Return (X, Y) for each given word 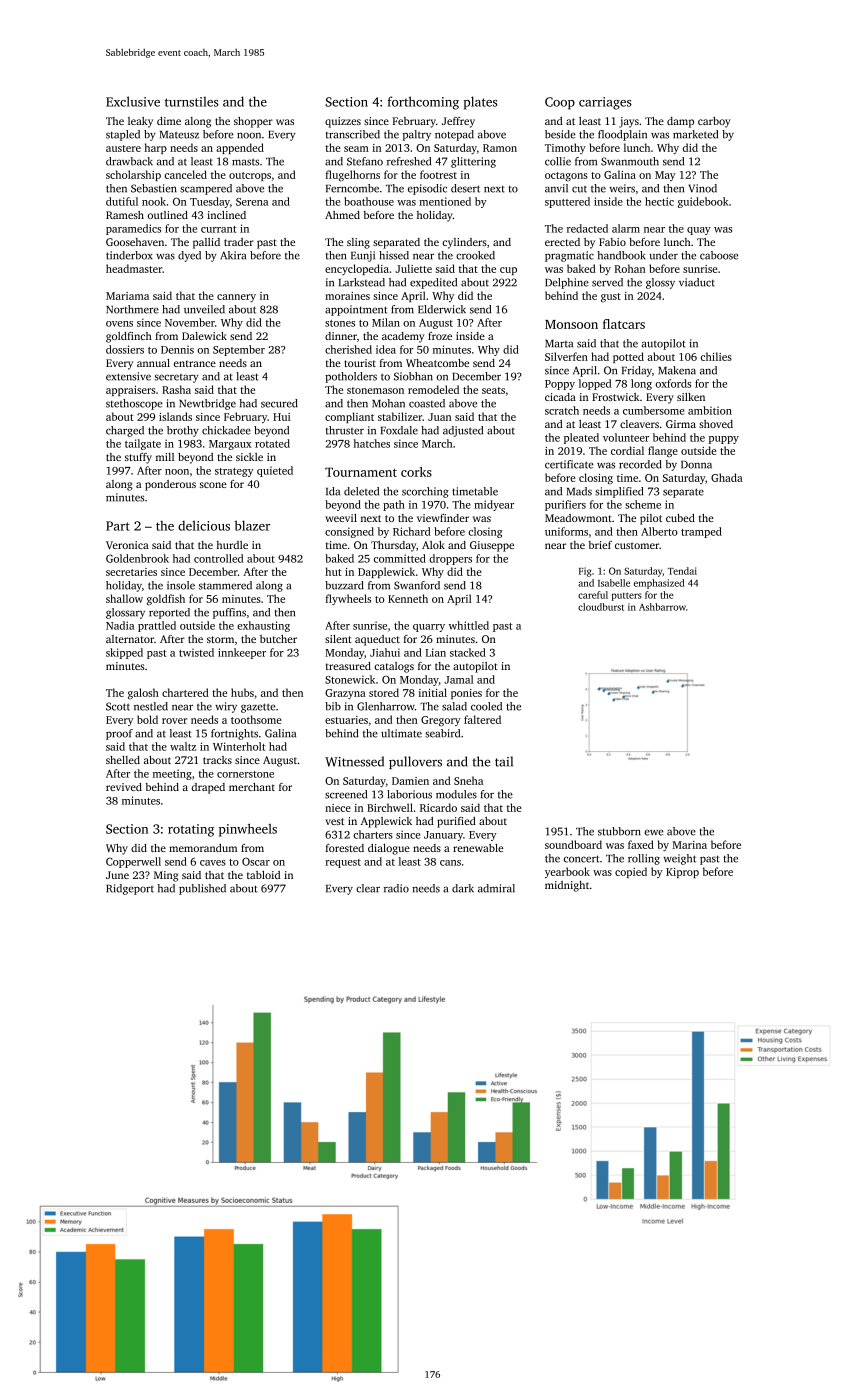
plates (480, 103)
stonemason (375, 390)
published (202, 889)
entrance (195, 363)
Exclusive (133, 101)
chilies (716, 356)
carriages (605, 103)
